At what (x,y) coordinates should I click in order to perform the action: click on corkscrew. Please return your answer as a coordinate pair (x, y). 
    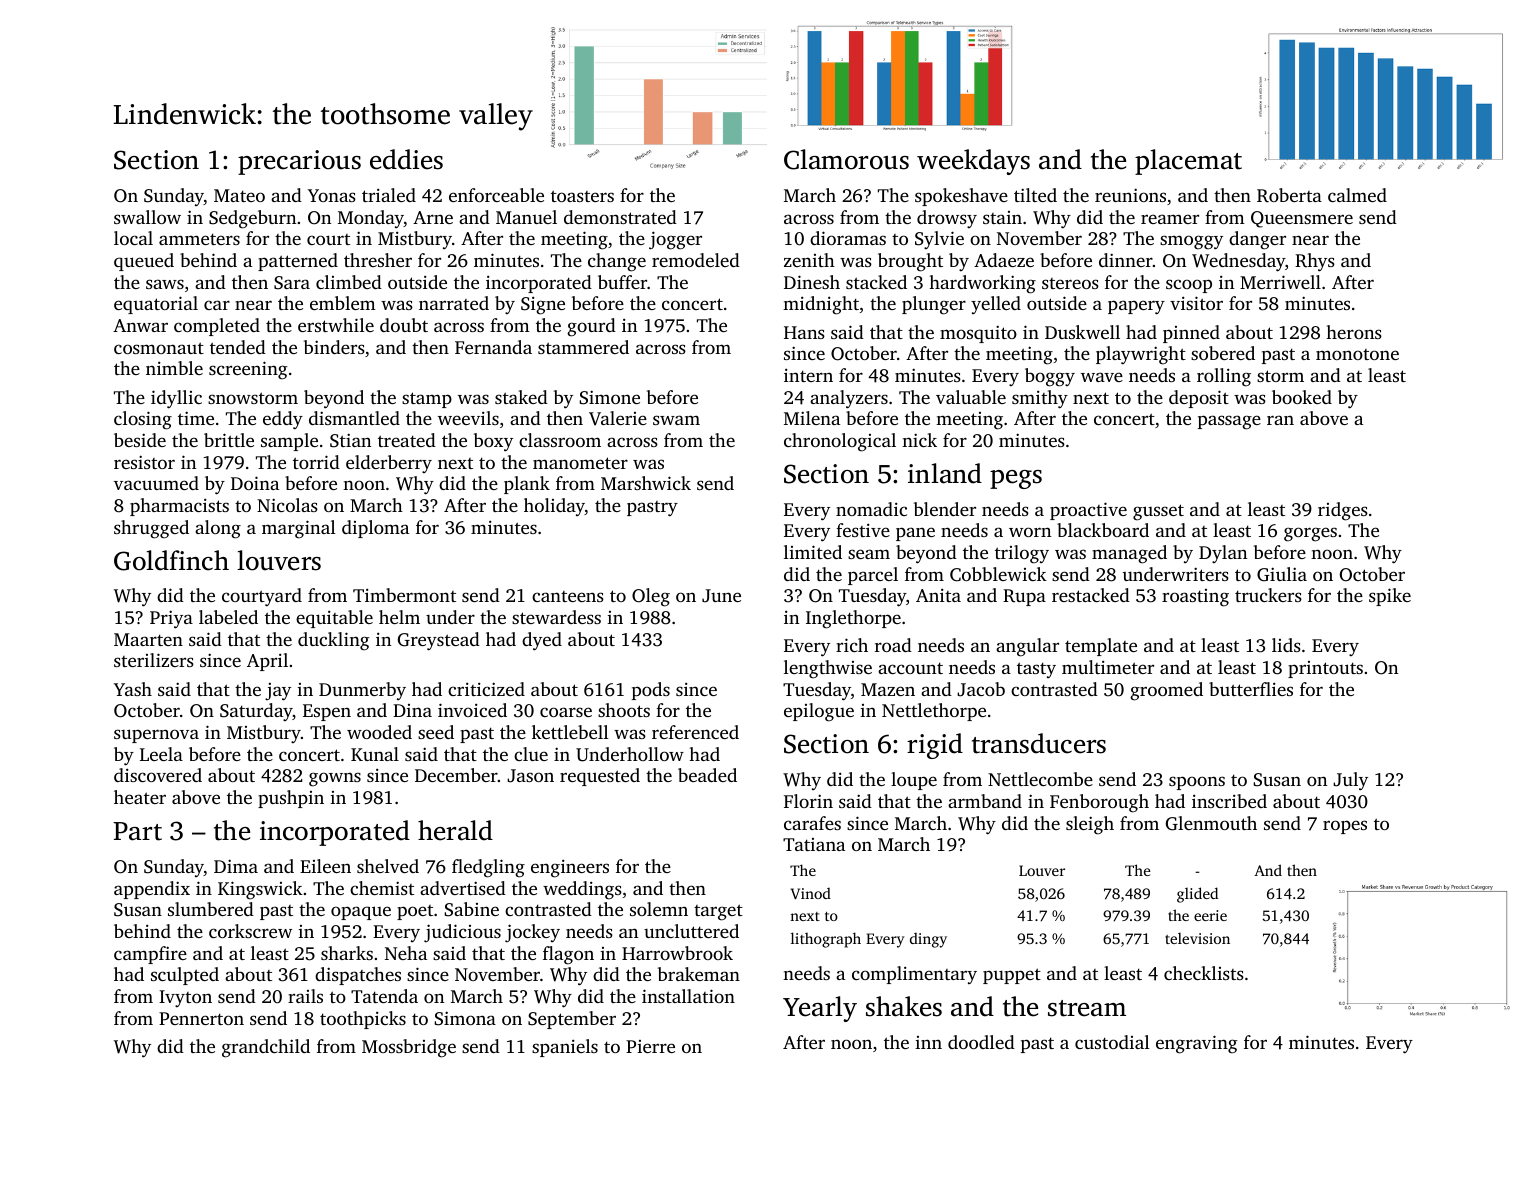
    Looking at the image, I should click on (250, 931).
